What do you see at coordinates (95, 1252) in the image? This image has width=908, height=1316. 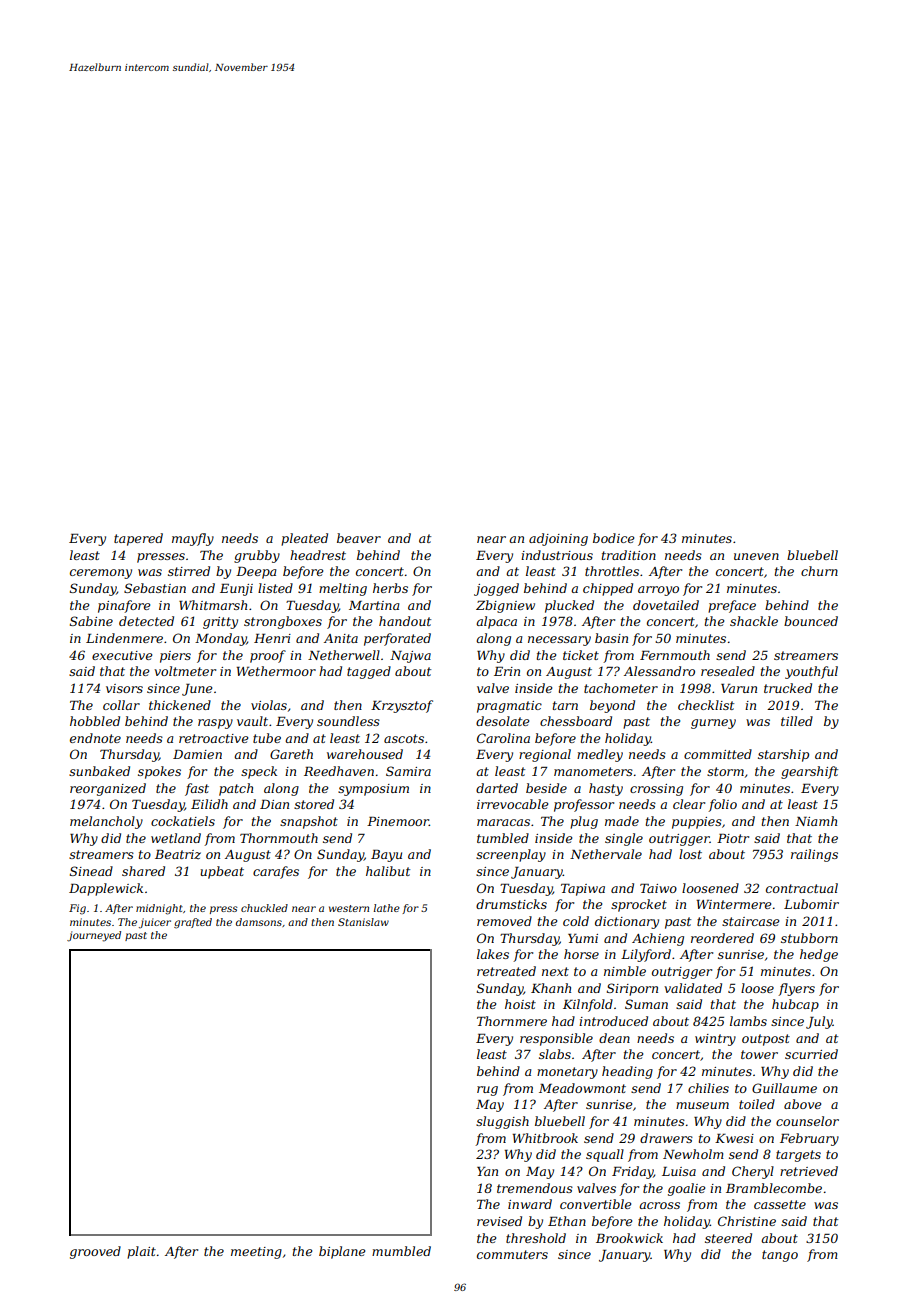 I see `grooved` at bounding box center [95, 1252].
